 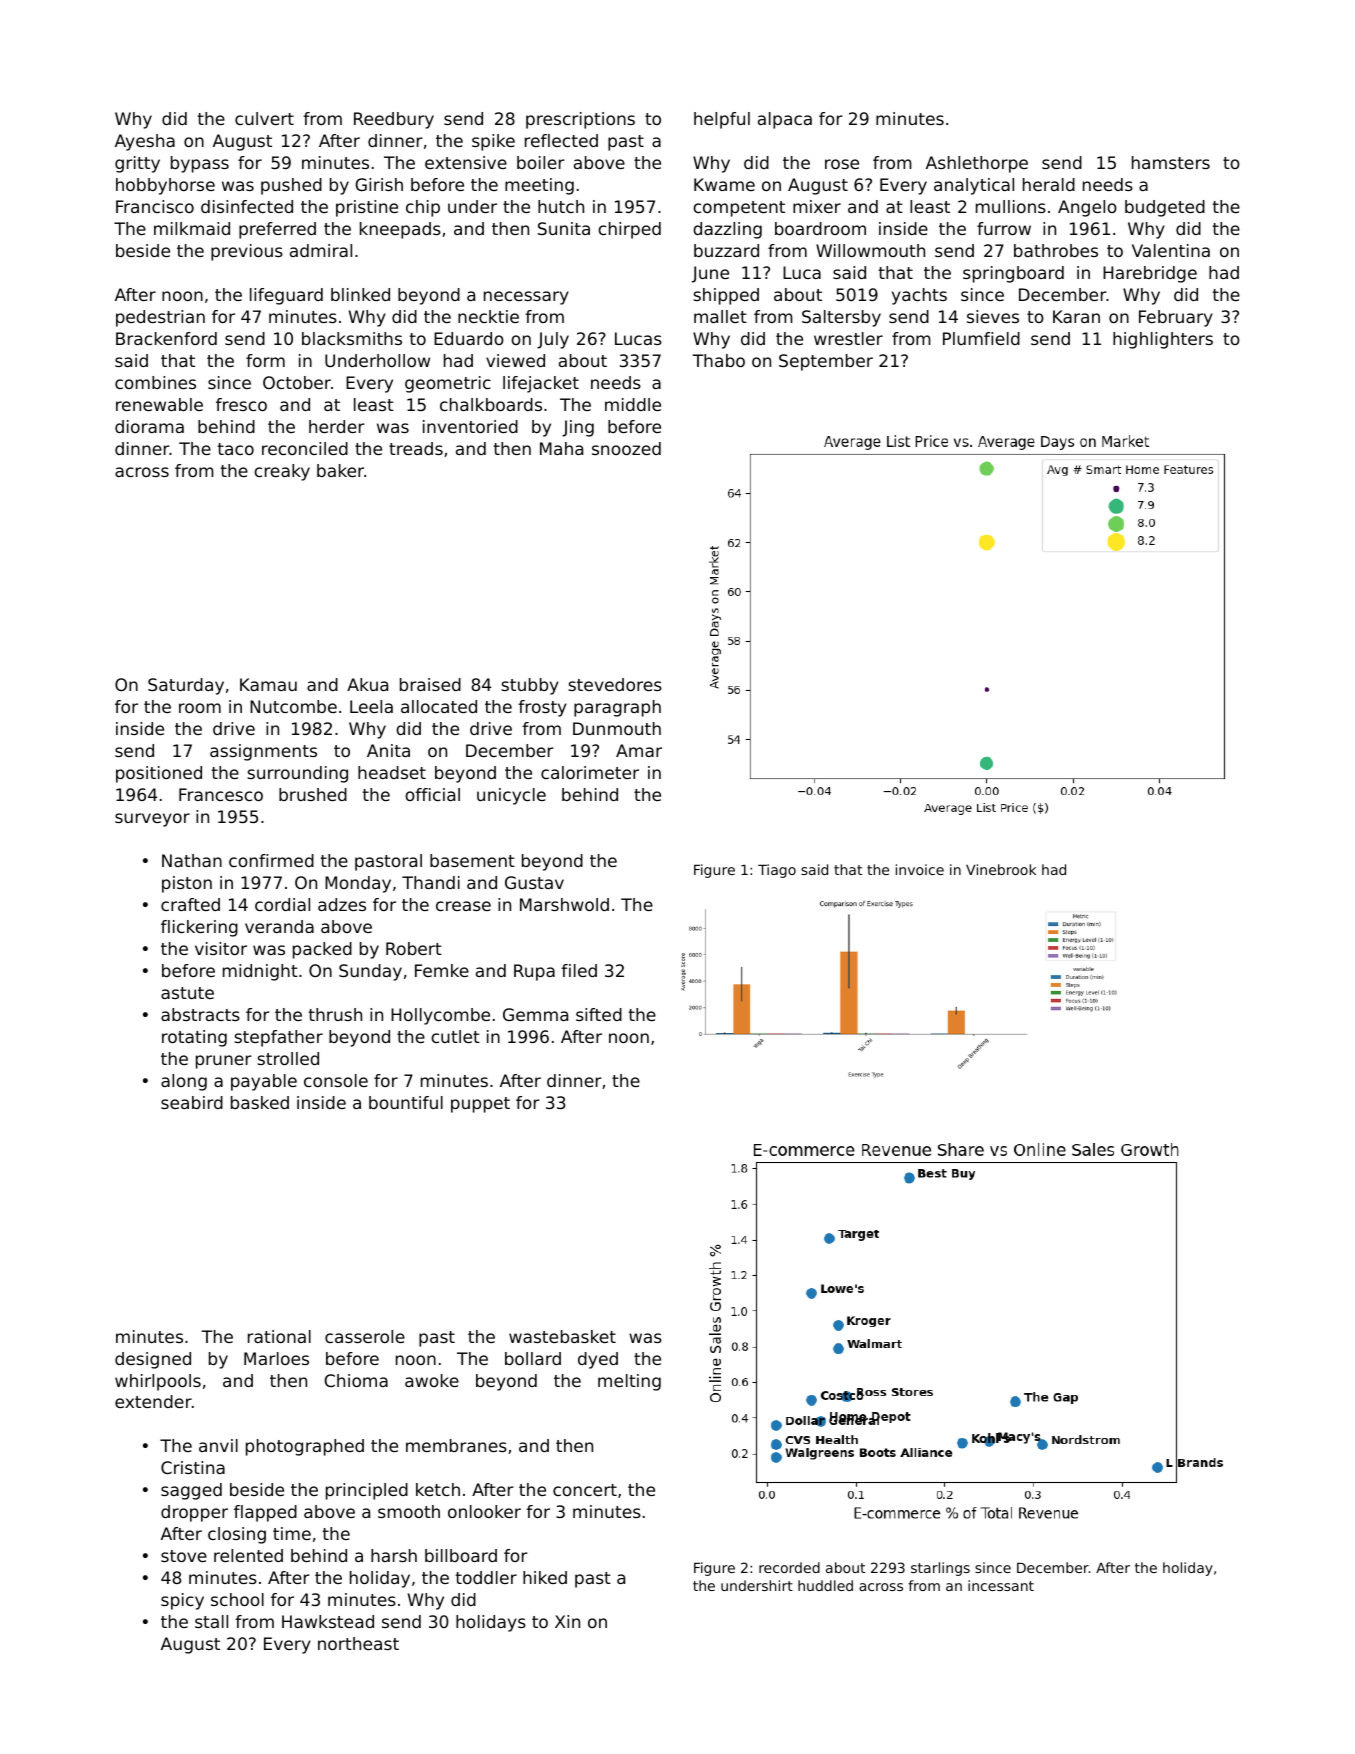 I want to click on invoice, so click(x=920, y=869).
